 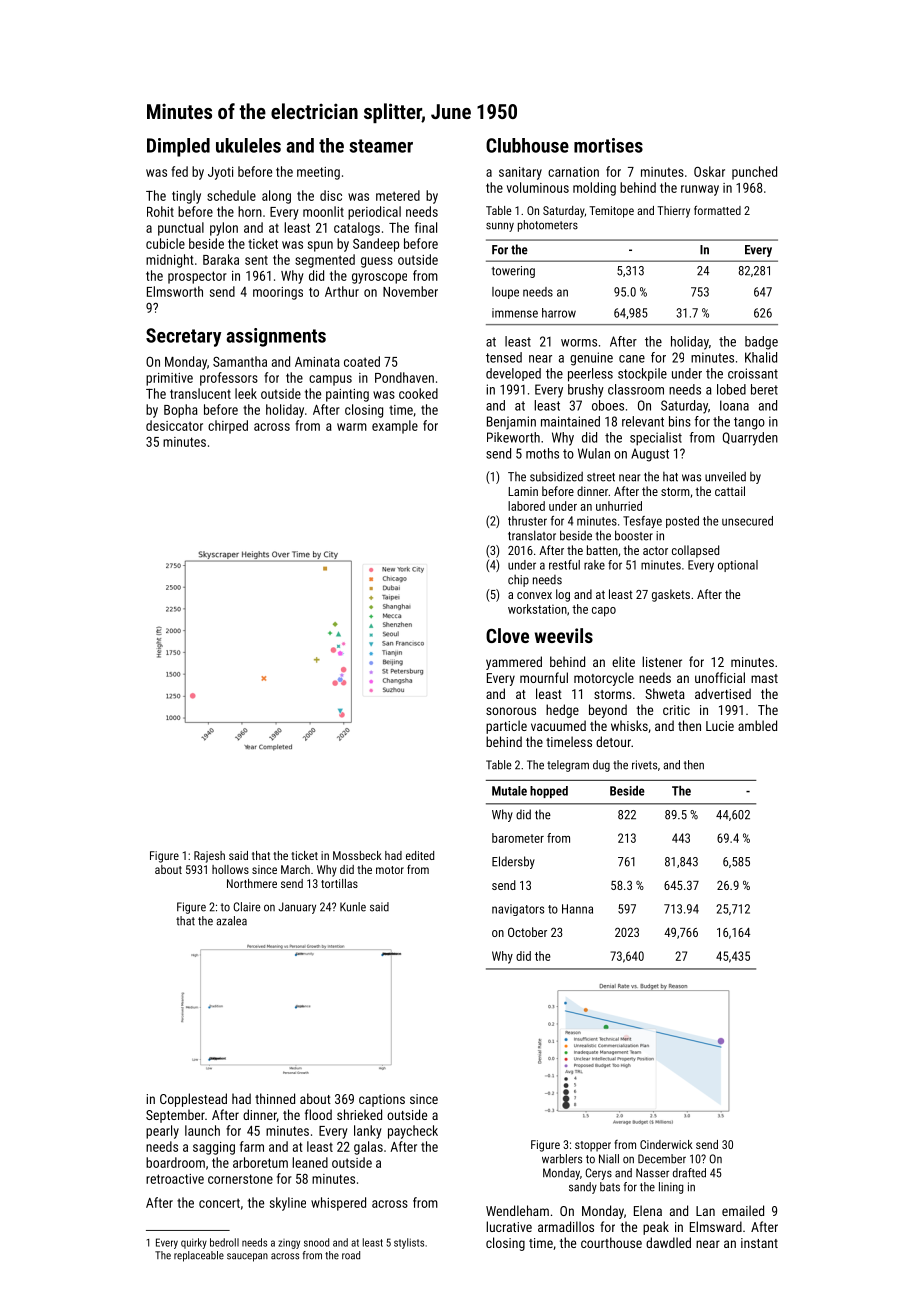 I want to click on oboes, so click(x=608, y=405).
